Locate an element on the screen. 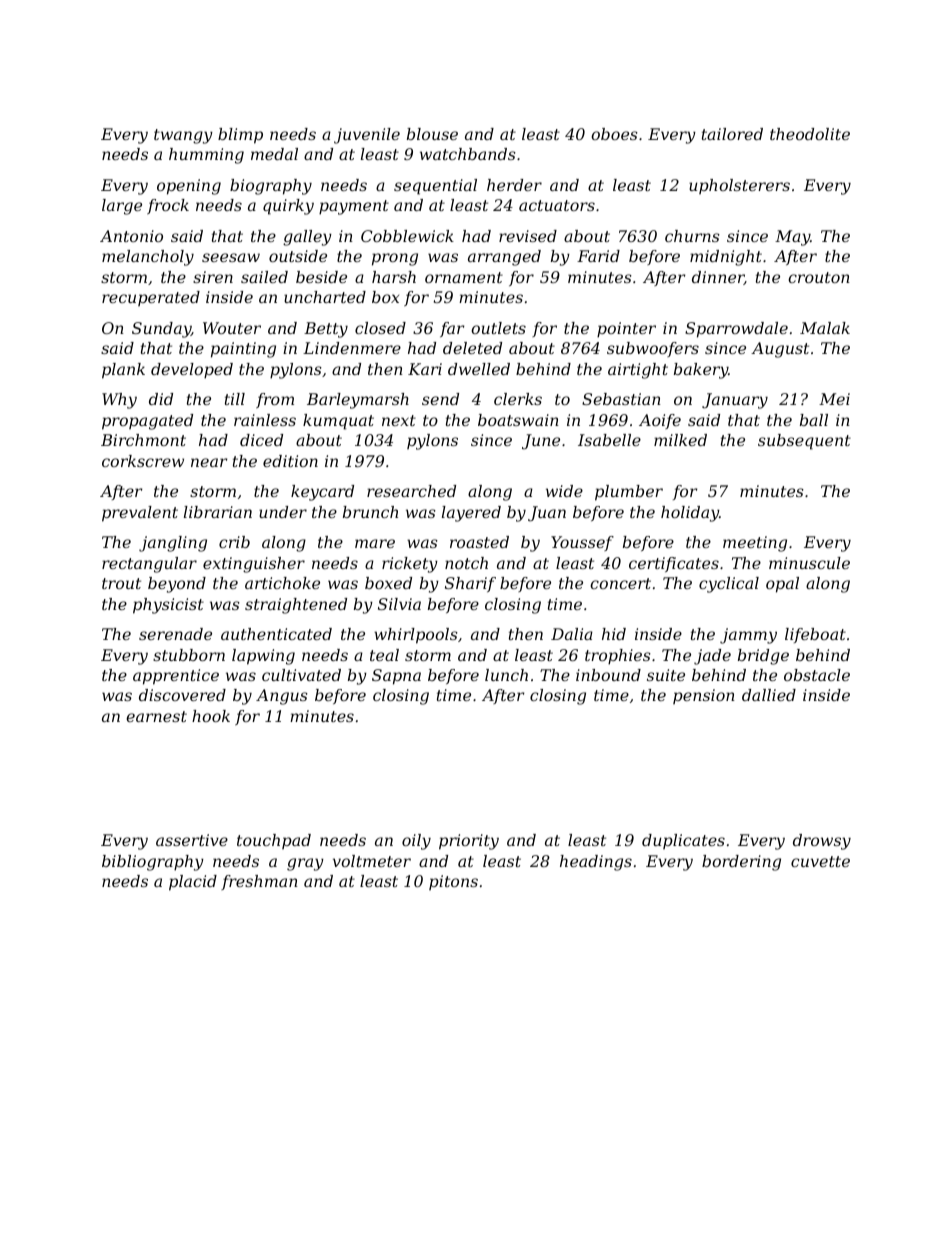 This screenshot has width=952, height=1233. August is located at coordinates (780, 350).
